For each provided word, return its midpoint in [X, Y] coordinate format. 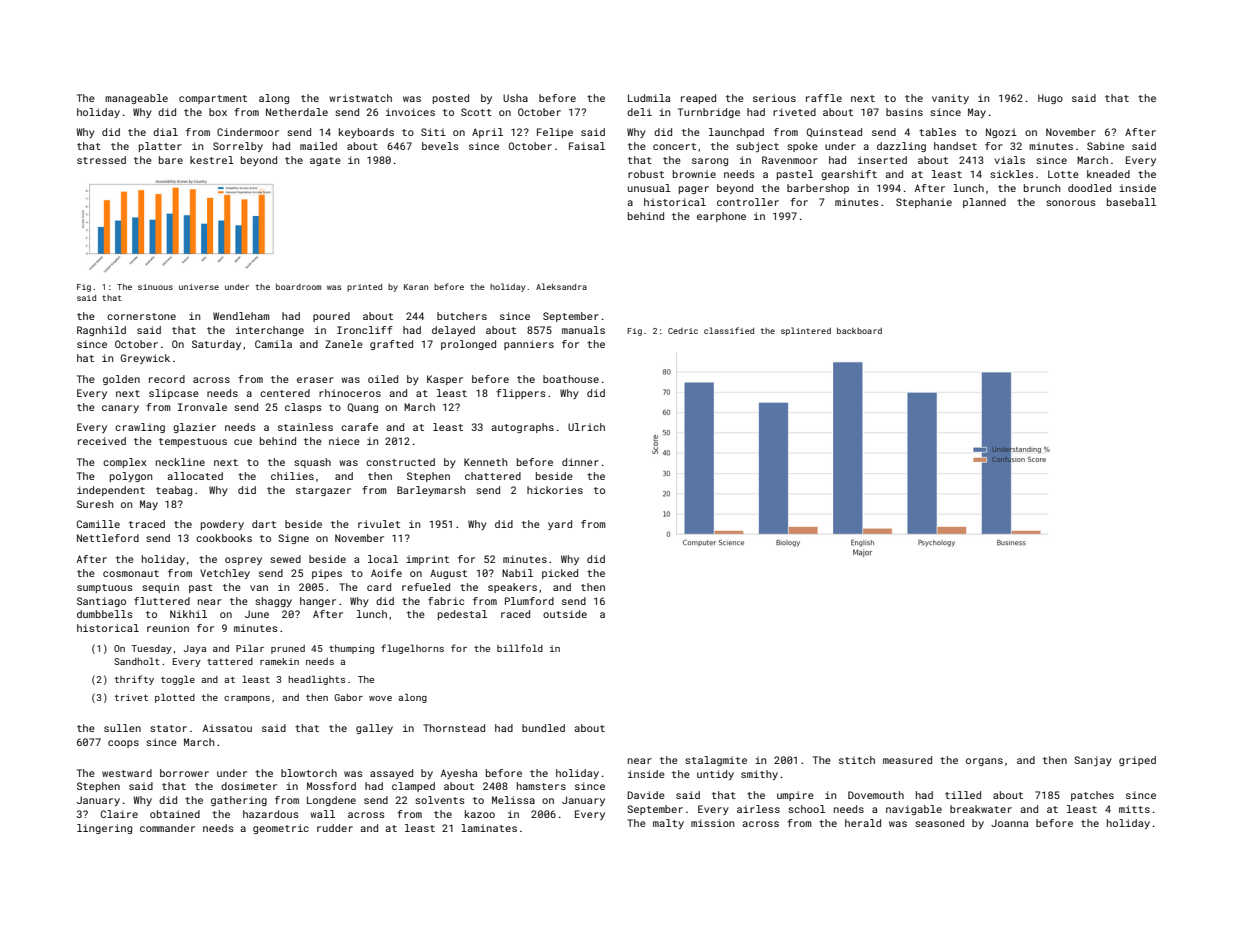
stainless [305, 427]
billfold [520, 648]
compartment [213, 99]
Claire [119, 814]
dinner [580, 462]
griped [1137, 761]
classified [729, 330]
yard [560, 525]
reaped [698, 99]
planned [984, 203]
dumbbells [105, 614]
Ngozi [1001, 133]
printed [364, 288]
